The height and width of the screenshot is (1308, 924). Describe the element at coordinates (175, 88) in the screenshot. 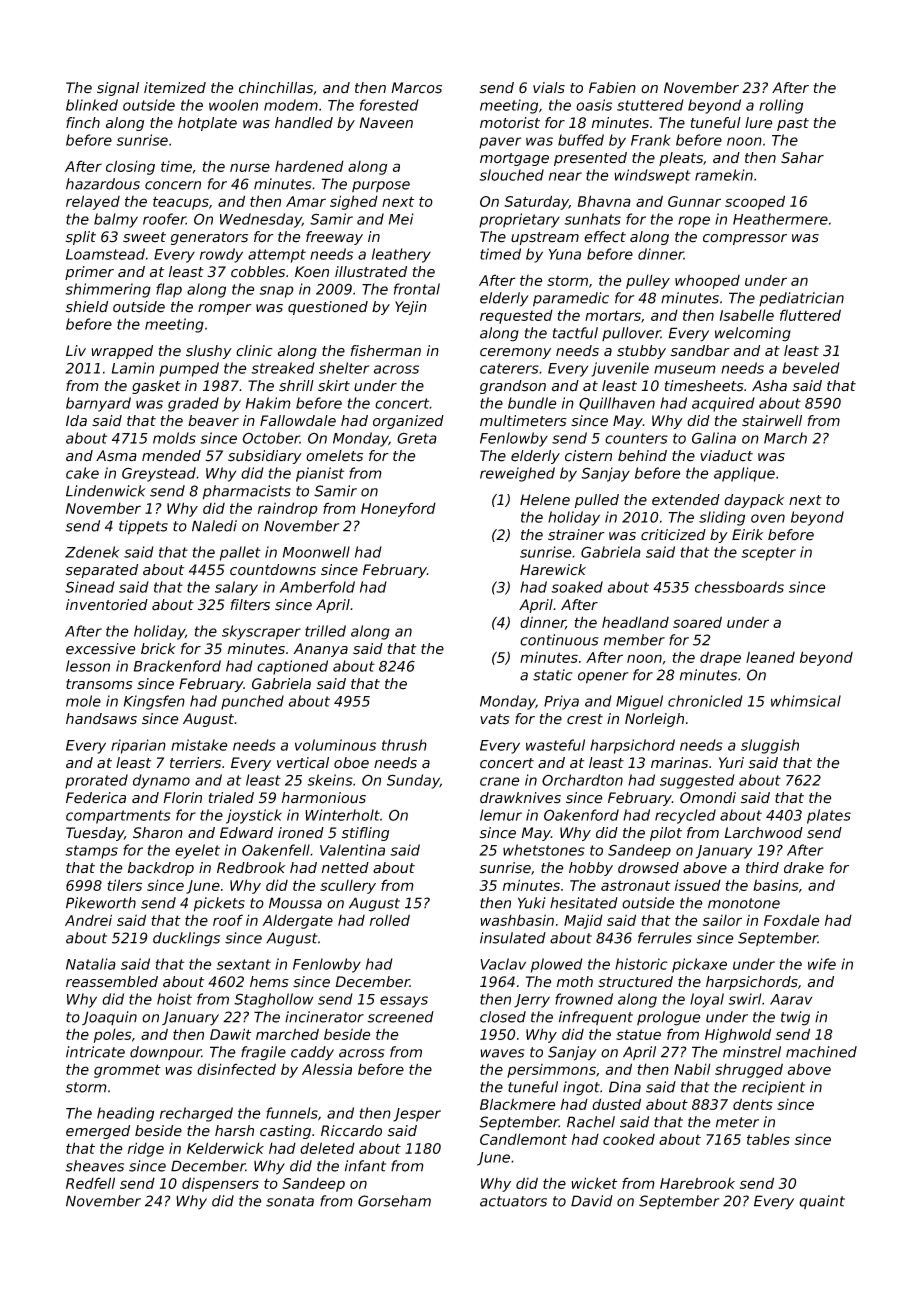

I see `itemized` at that location.
